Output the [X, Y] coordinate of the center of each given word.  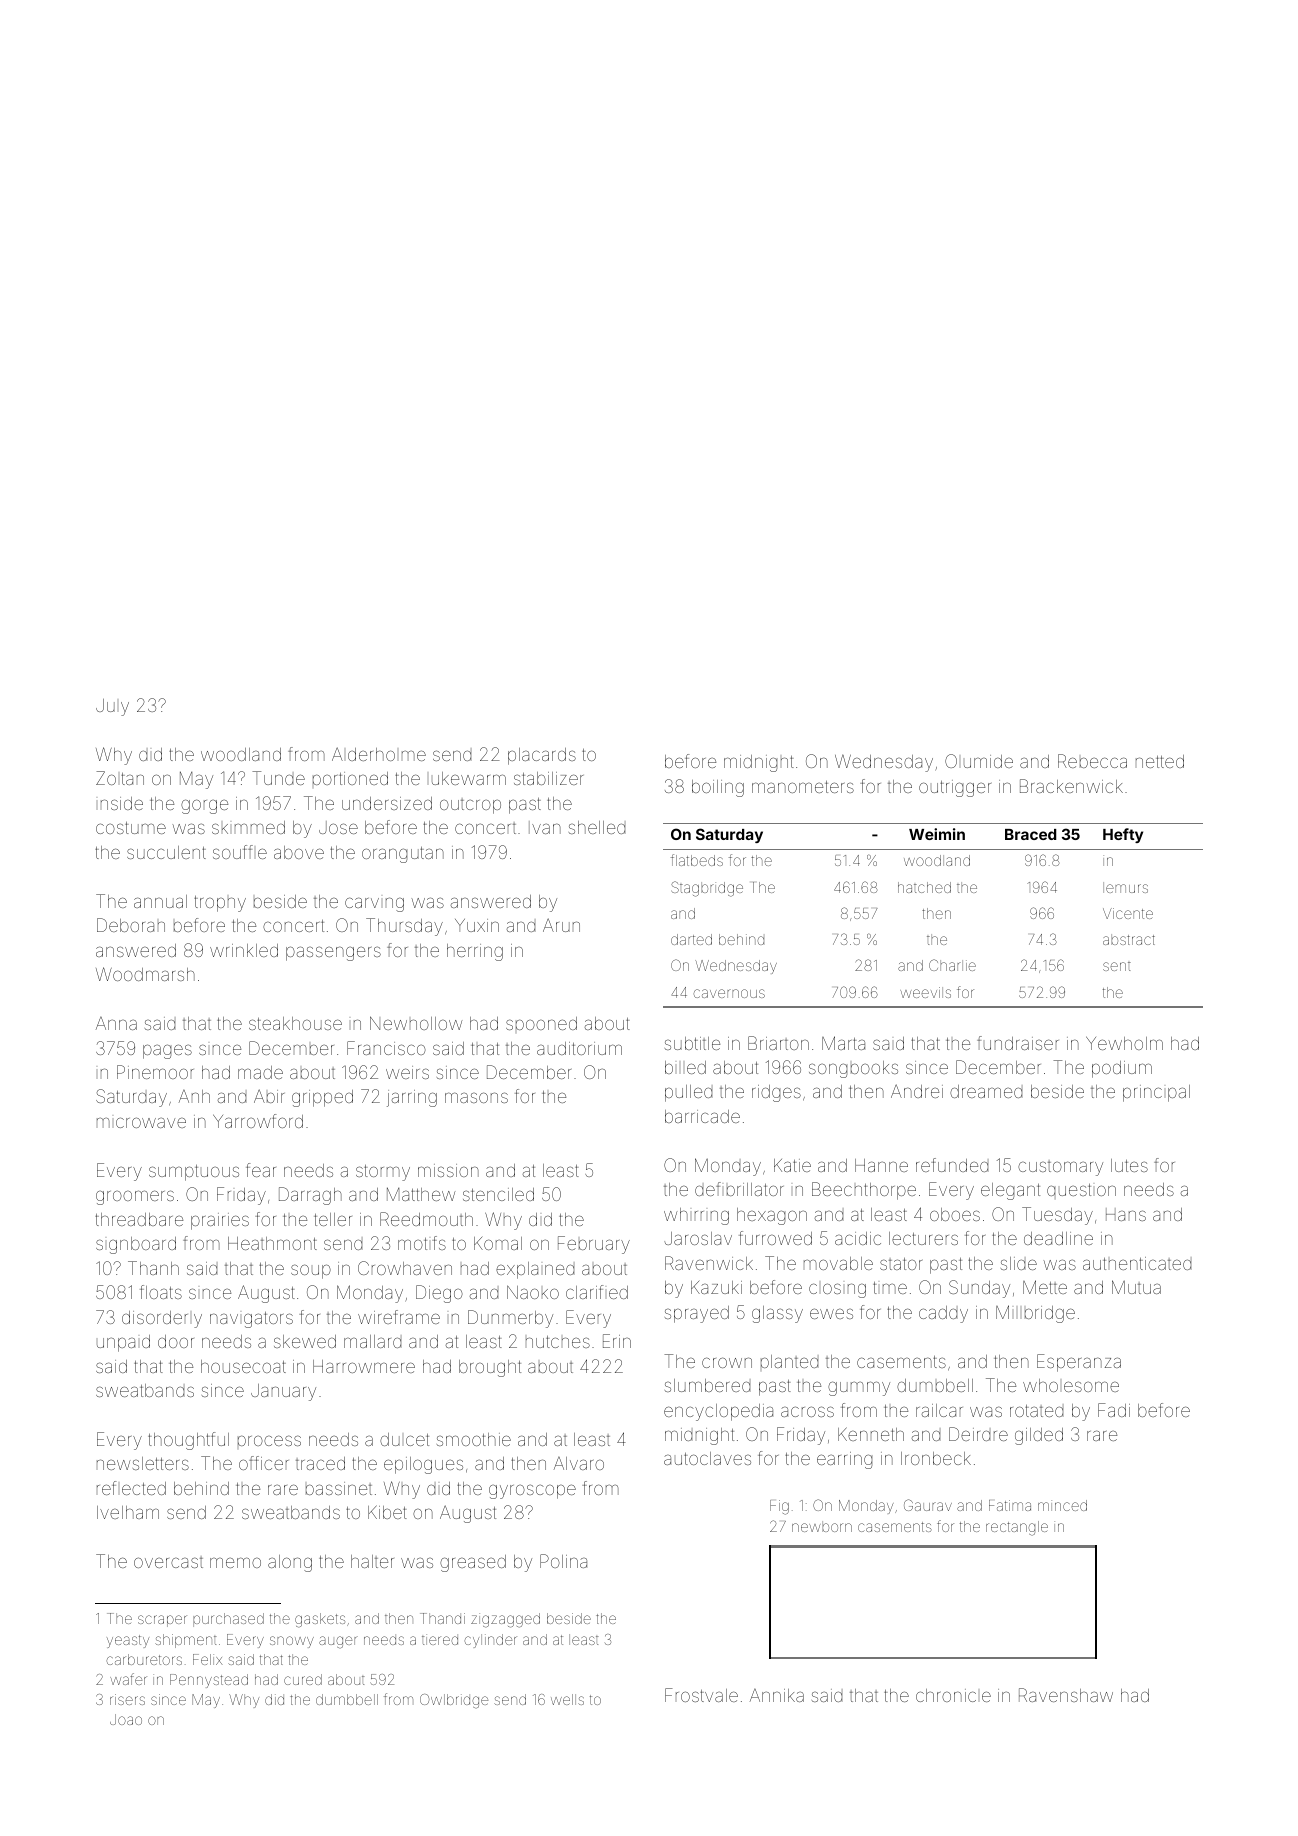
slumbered [707, 1385]
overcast [168, 1562]
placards [542, 756]
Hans [1126, 1214]
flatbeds [697, 860]
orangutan [403, 855]
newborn [822, 1526]
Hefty [1123, 835]
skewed [305, 1341]
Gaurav [928, 1505]
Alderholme [379, 754]
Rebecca [1092, 761]
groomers [135, 1197]
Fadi [1114, 1410]
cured [303, 1679]
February [594, 1245]
